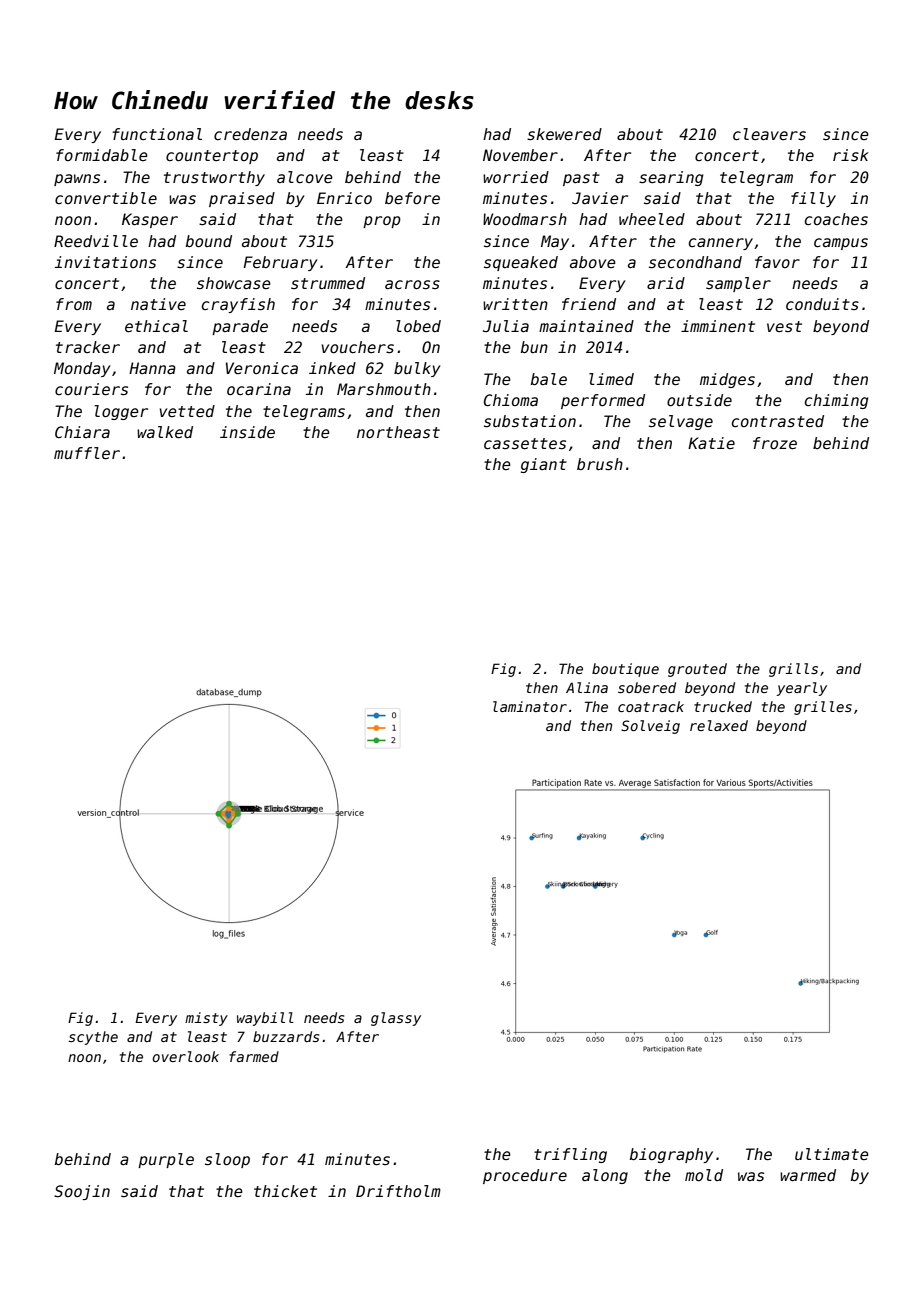 Image resolution: width=924 pixels, height=1308 pixels. What do you see at coordinates (808, 1175) in the screenshot?
I see `warmed` at bounding box center [808, 1175].
